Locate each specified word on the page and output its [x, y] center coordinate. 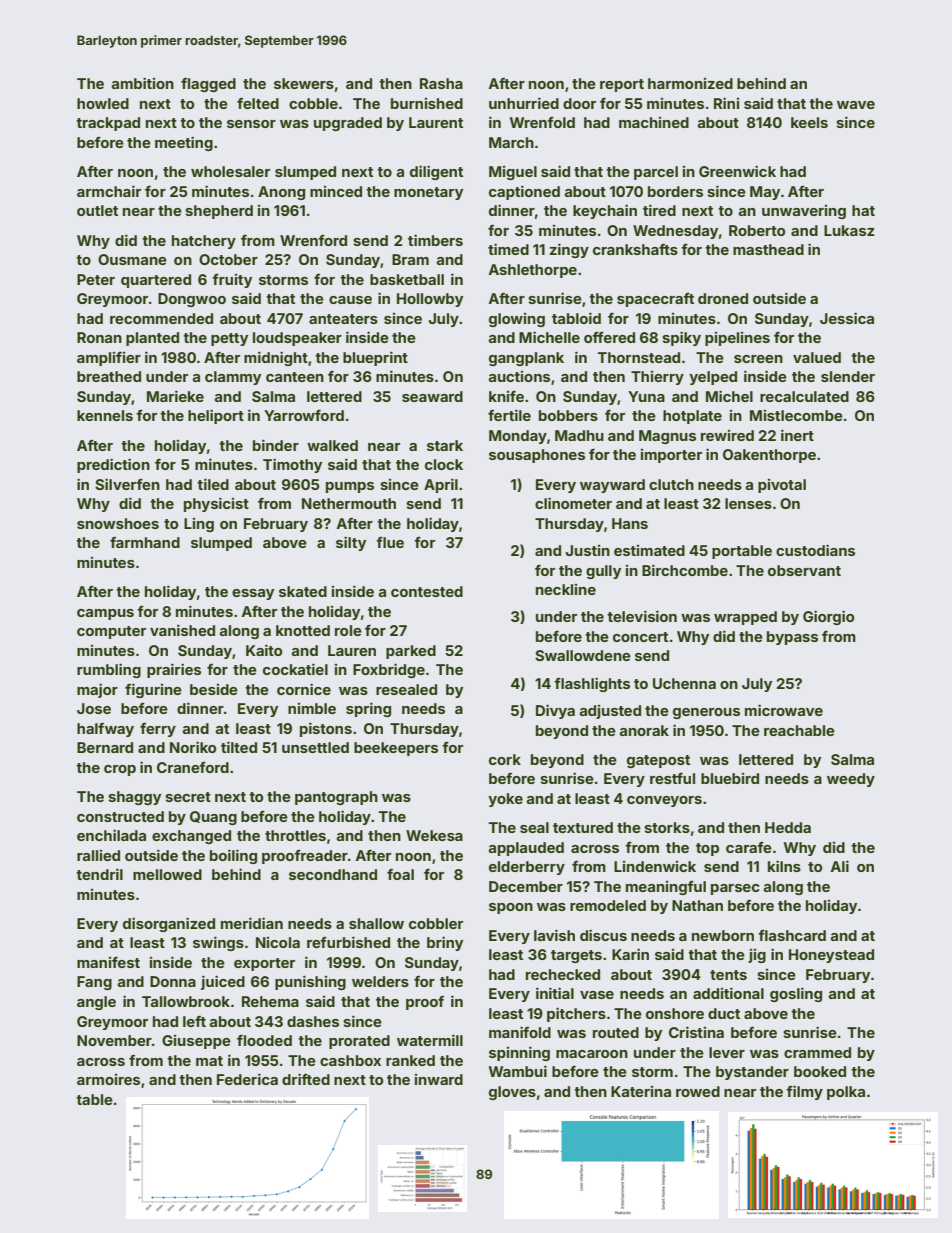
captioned [524, 192]
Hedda [788, 827]
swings [218, 943]
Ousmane [132, 259]
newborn [723, 935]
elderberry [527, 868]
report [622, 85]
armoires [108, 1079]
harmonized [690, 83]
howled [103, 103]
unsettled [315, 747]
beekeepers [396, 749]
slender [848, 376]
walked [332, 445]
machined [654, 122]
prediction [113, 465]
